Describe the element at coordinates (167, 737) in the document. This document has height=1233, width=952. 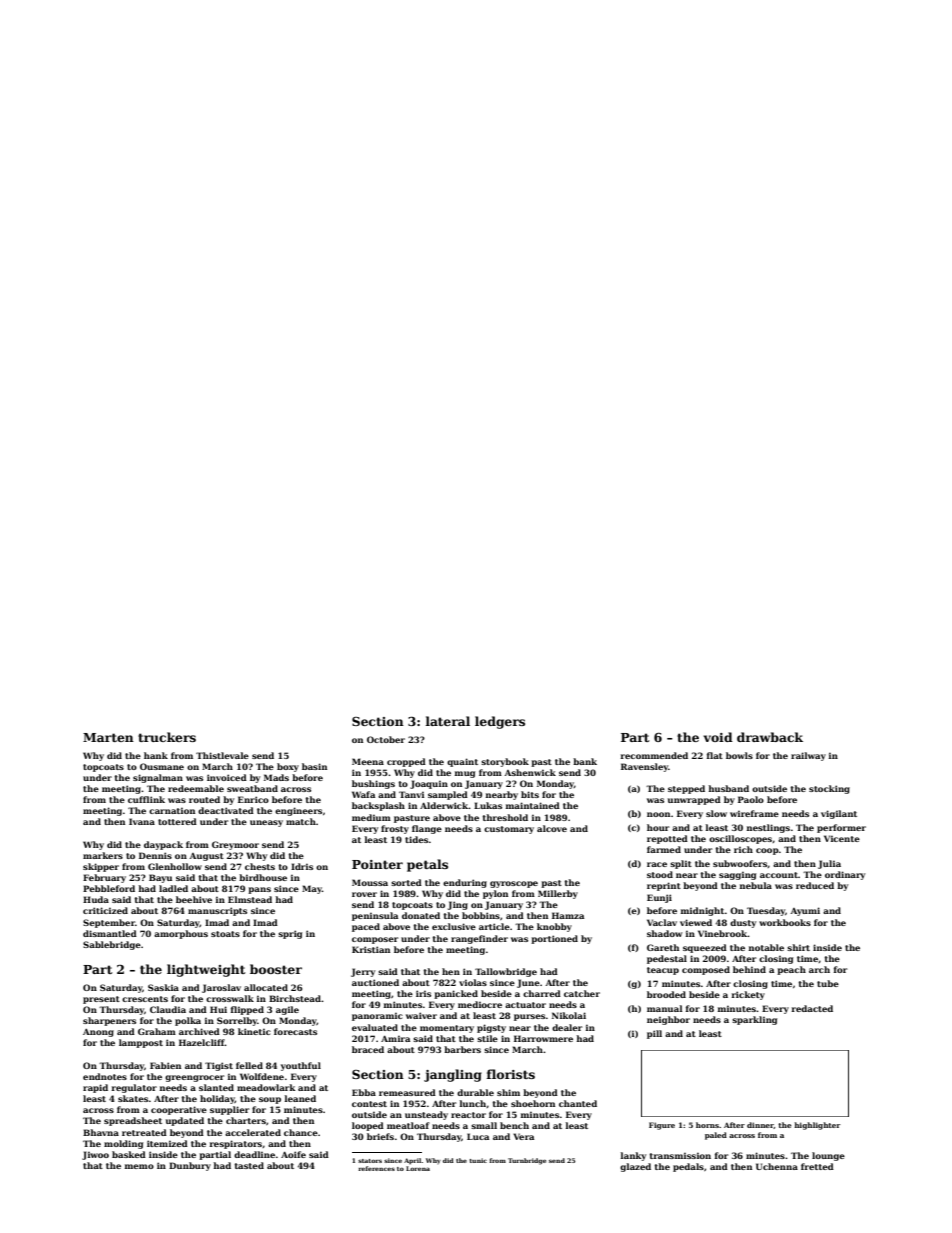
I see `truckers` at that location.
